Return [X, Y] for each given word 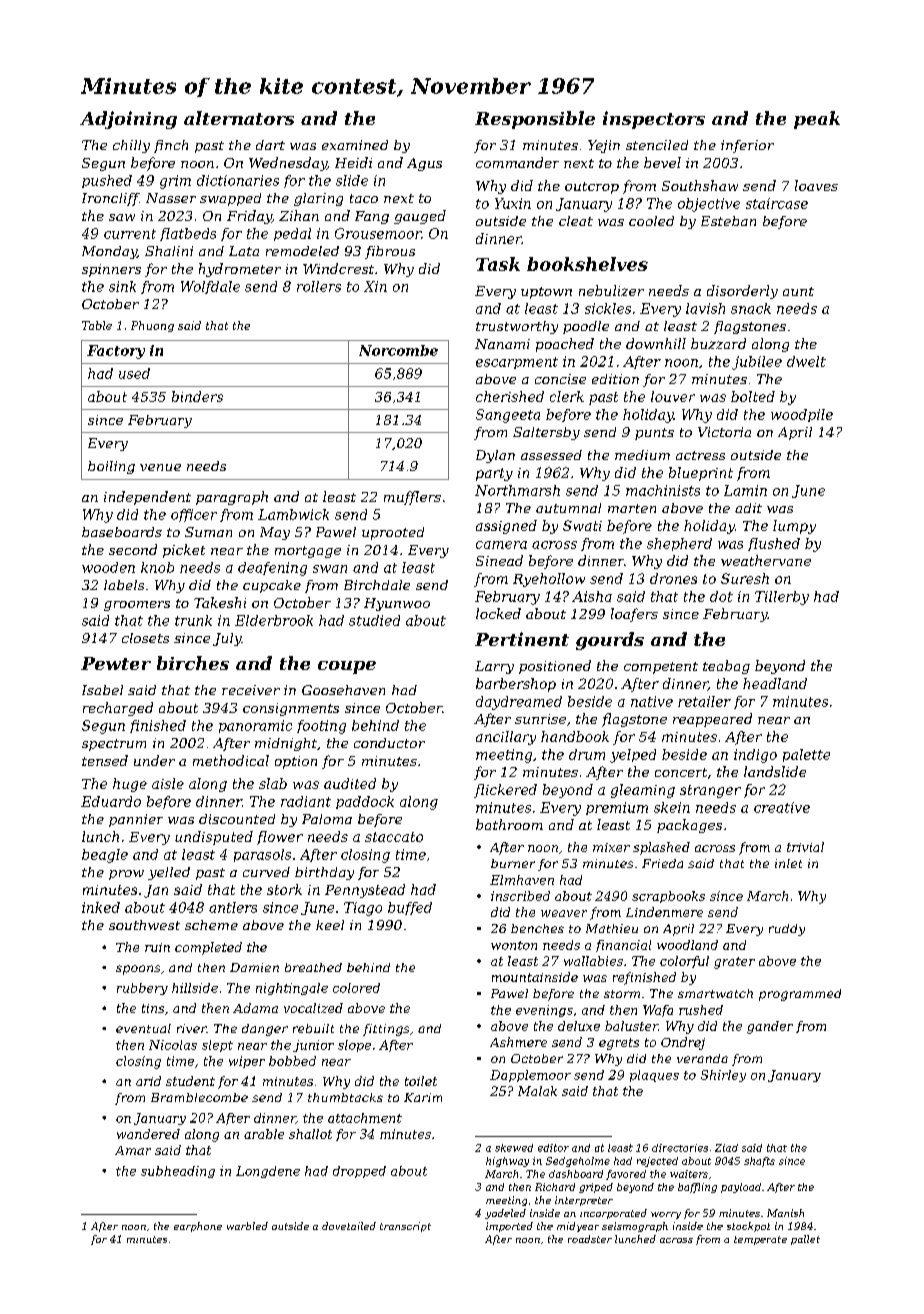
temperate [760, 1240]
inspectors [654, 120]
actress [700, 455]
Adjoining [128, 120]
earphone [198, 1227]
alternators [239, 118]
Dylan [495, 456]
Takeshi [220, 602]
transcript [405, 1227]
